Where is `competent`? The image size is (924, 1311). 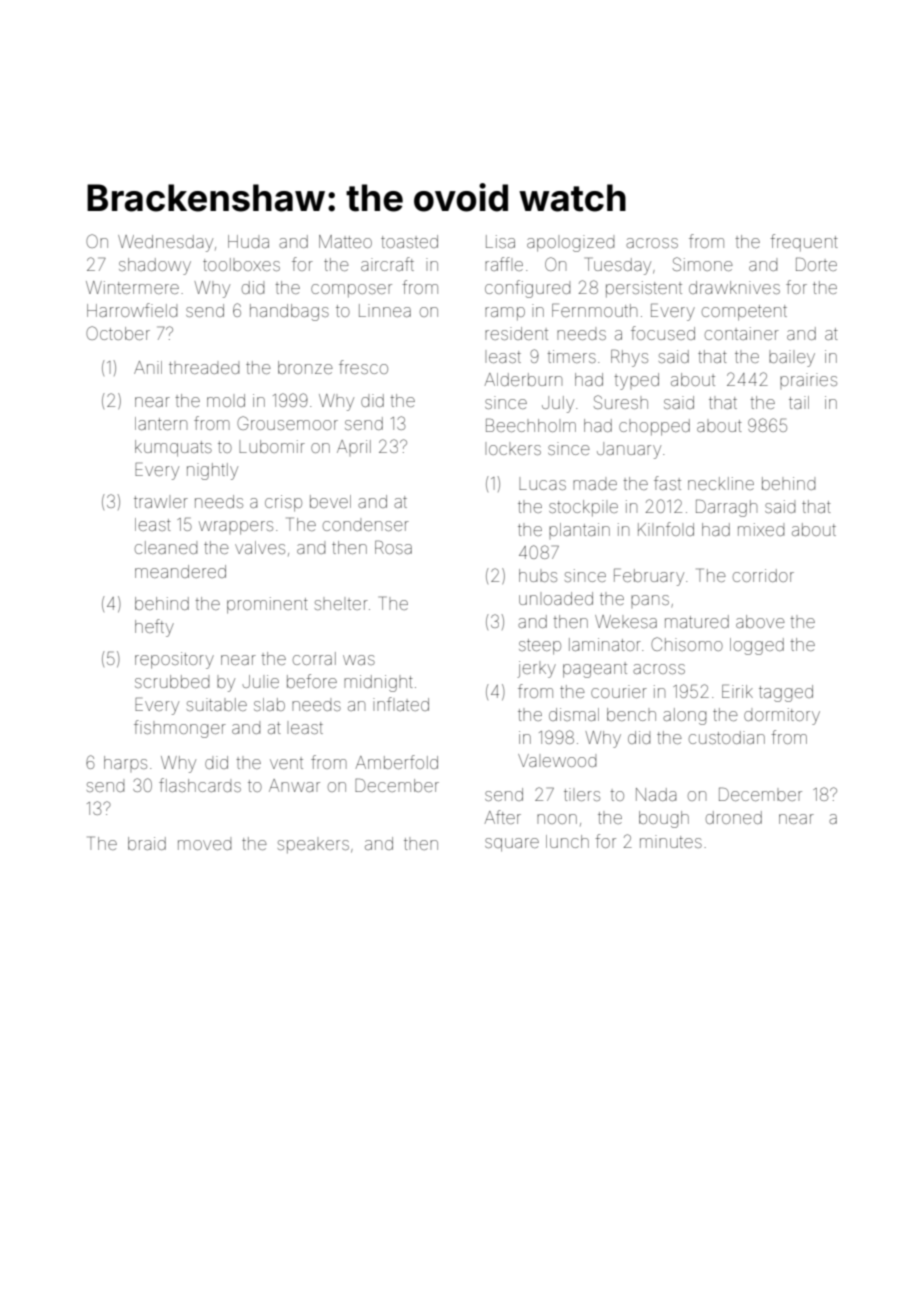
competent is located at coordinates (744, 313).
